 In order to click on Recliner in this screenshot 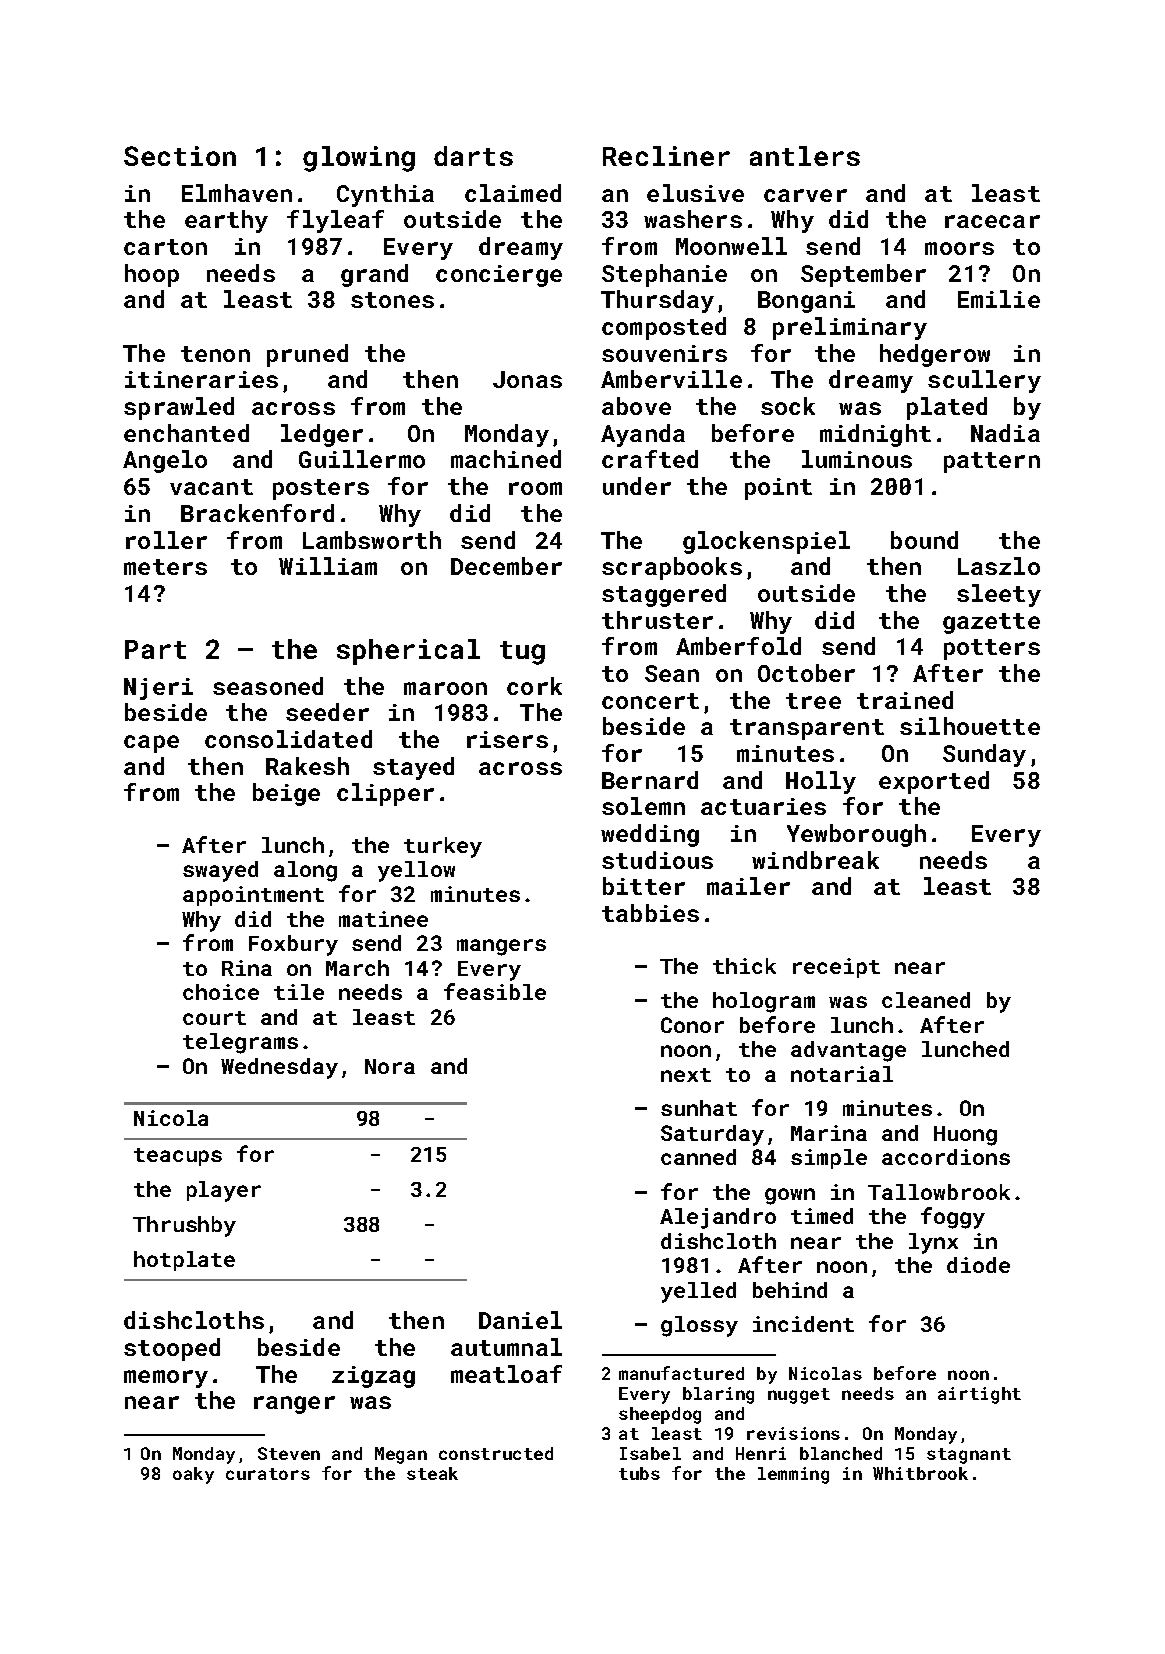, I will do `click(666, 156)`.
